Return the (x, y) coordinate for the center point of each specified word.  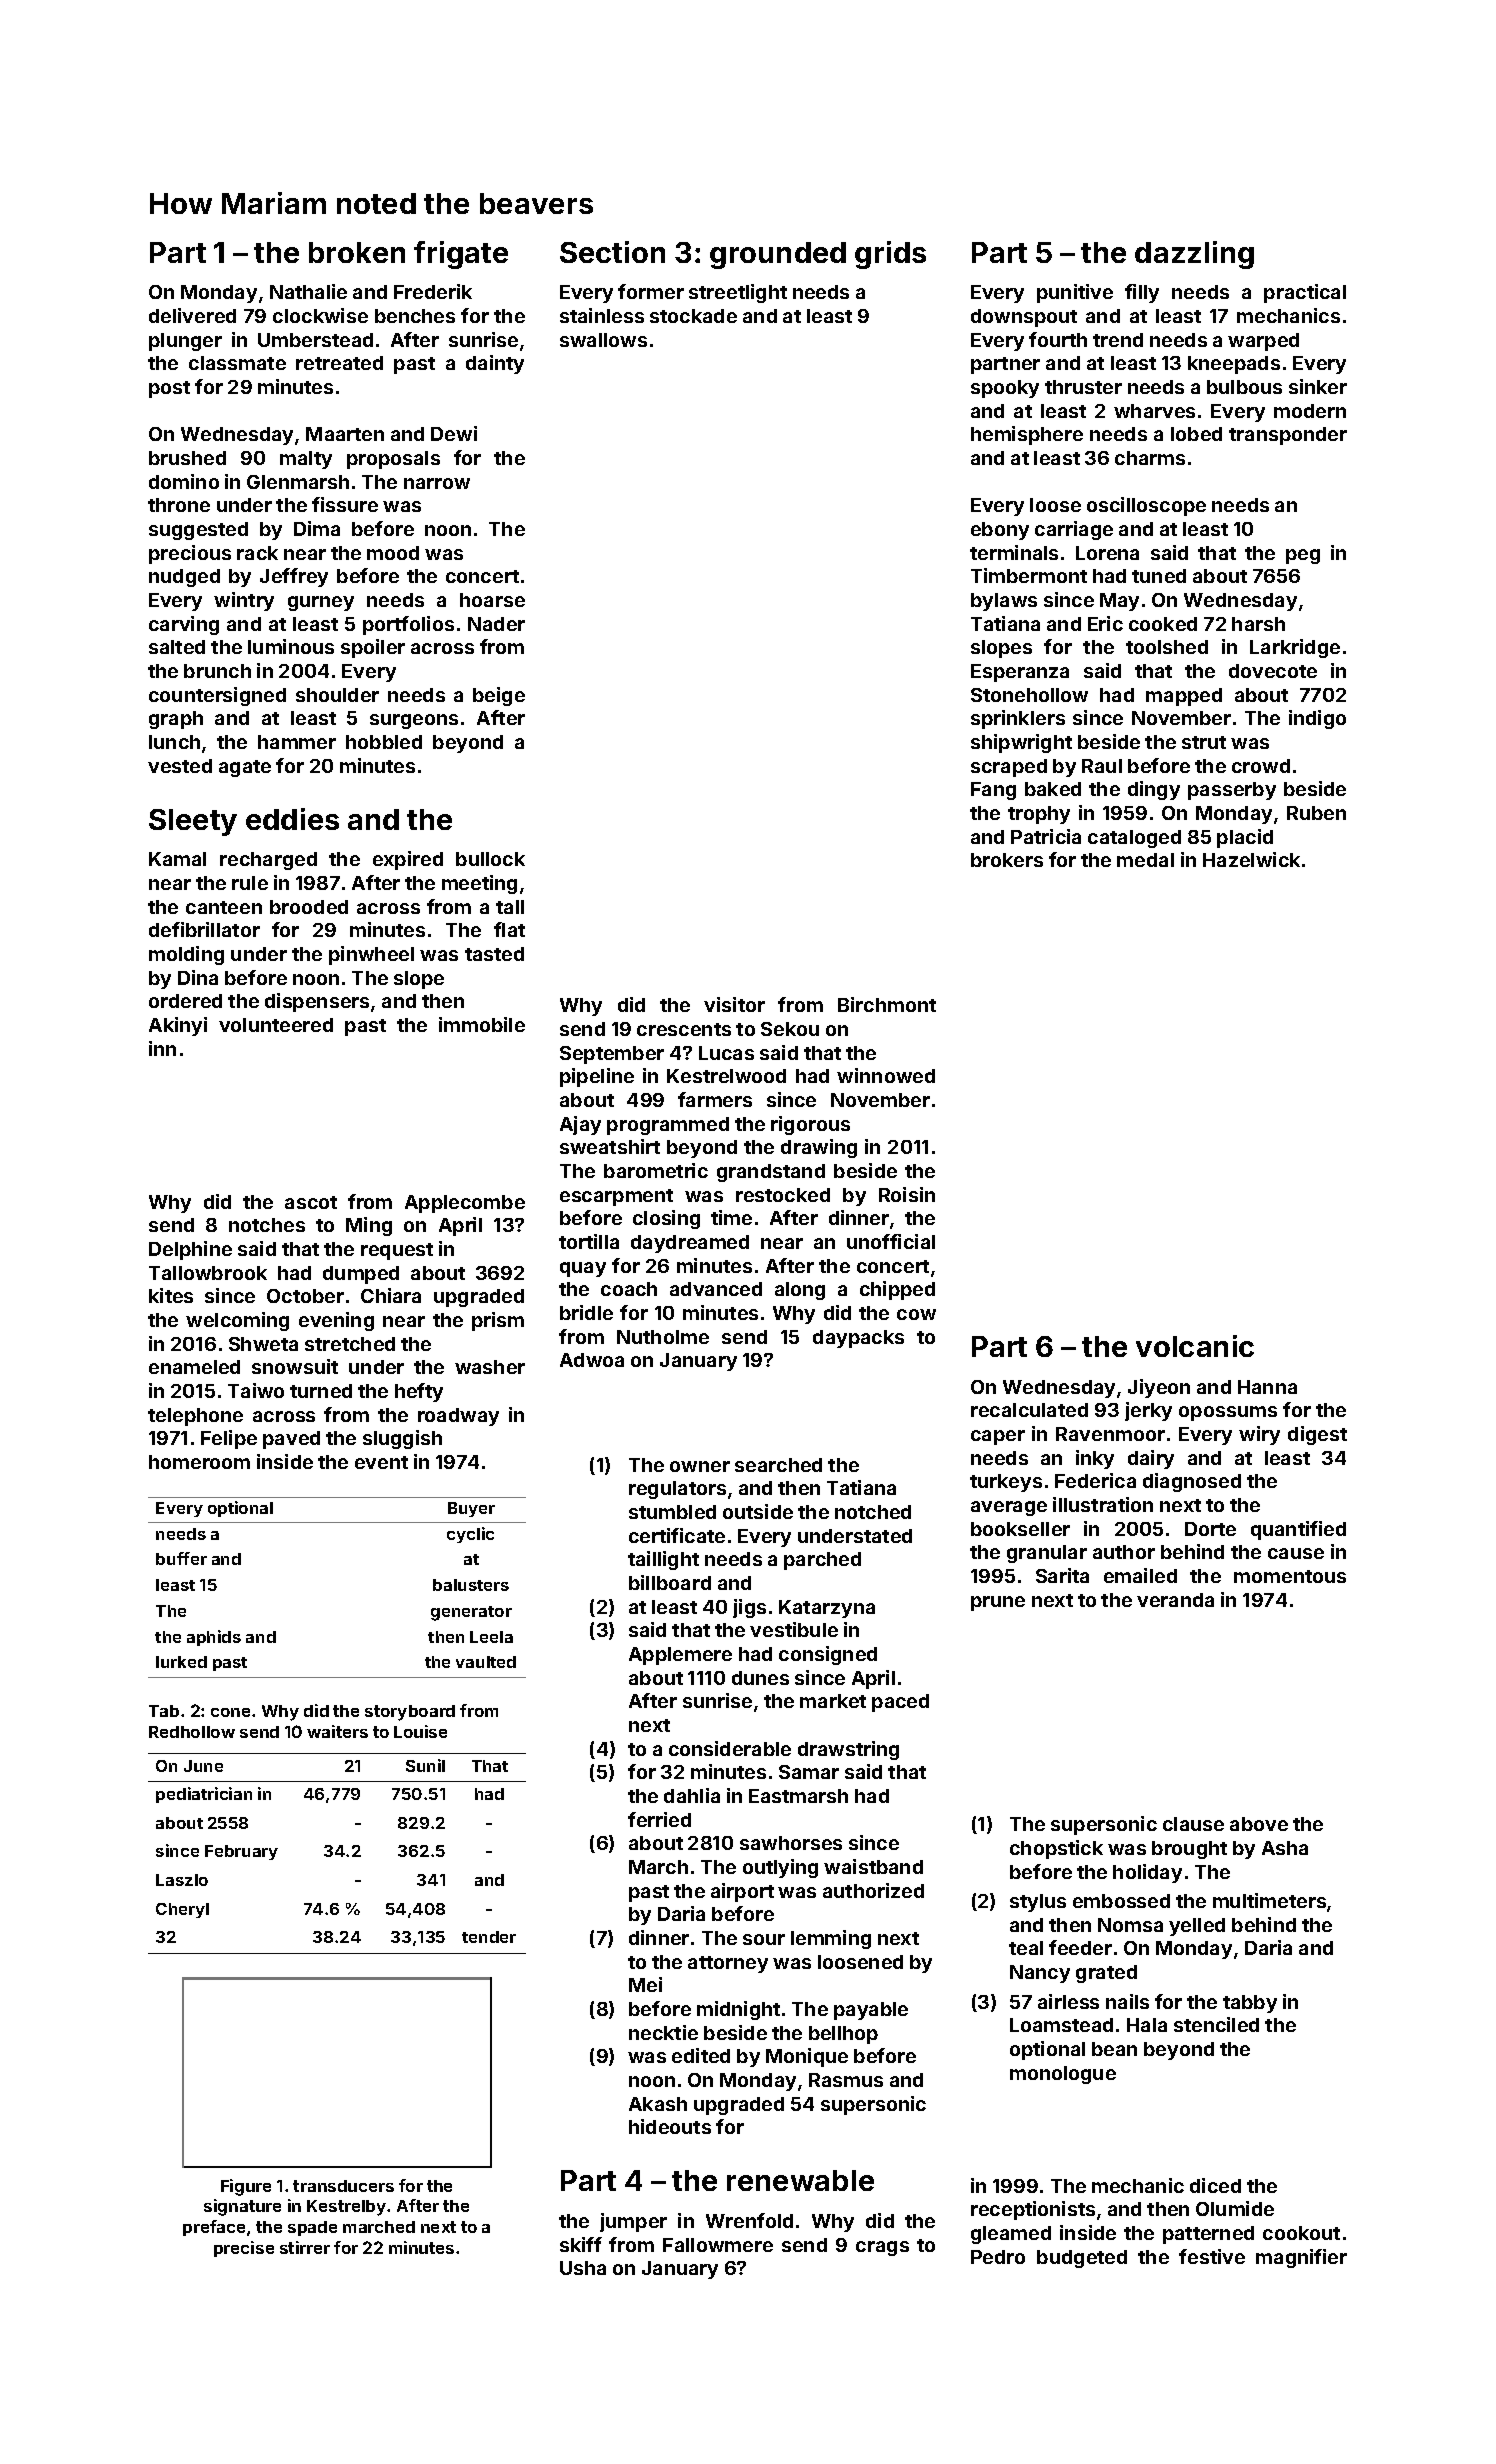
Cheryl (182, 1910)
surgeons (414, 721)
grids (890, 255)
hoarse (492, 600)
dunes (760, 1678)
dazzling (1194, 255)
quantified (1298, 1530)
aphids (214, 1638)
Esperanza (1020, 673)
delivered (192, 315)
